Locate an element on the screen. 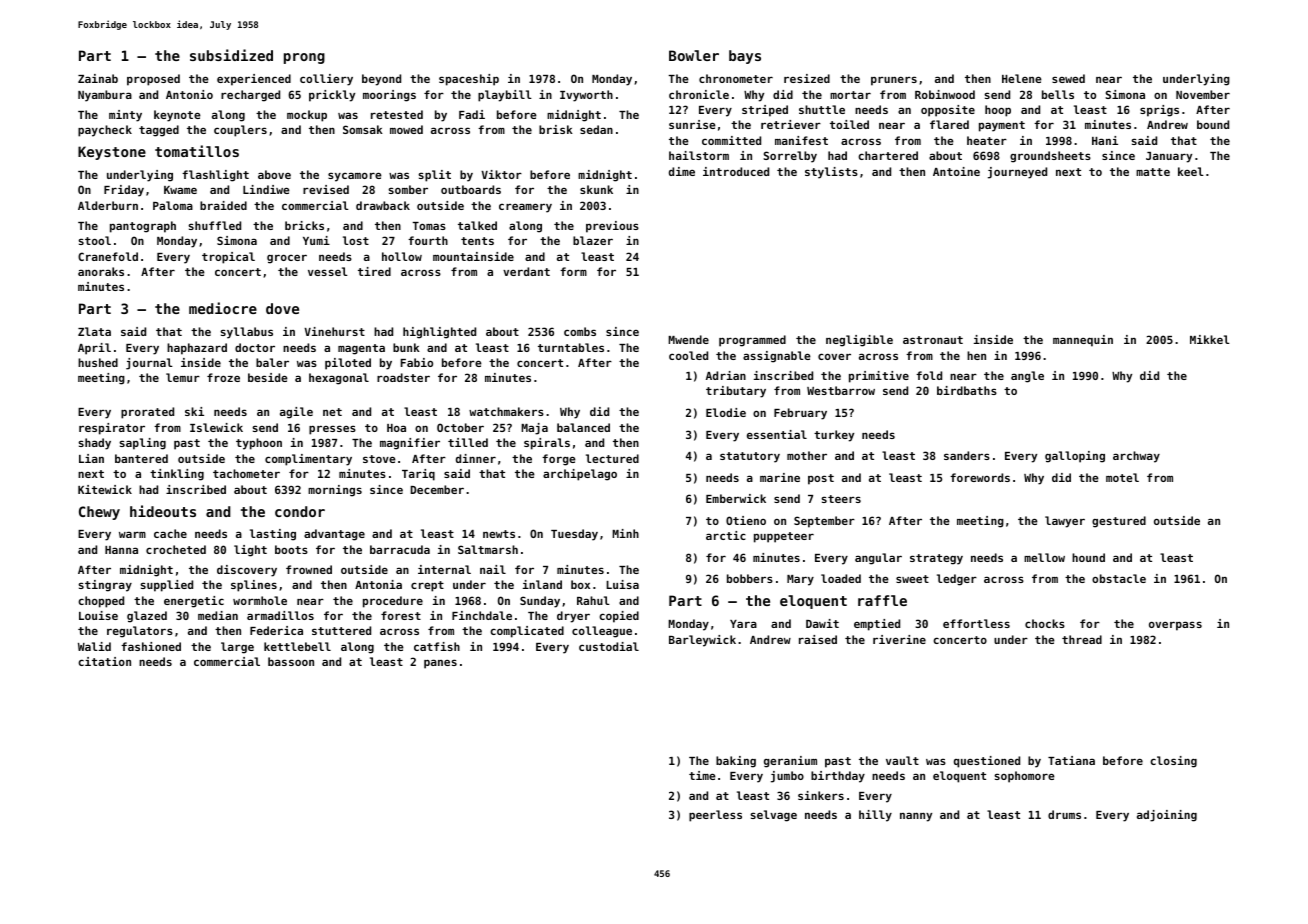  forewords is located at coordinates (980, 477).
